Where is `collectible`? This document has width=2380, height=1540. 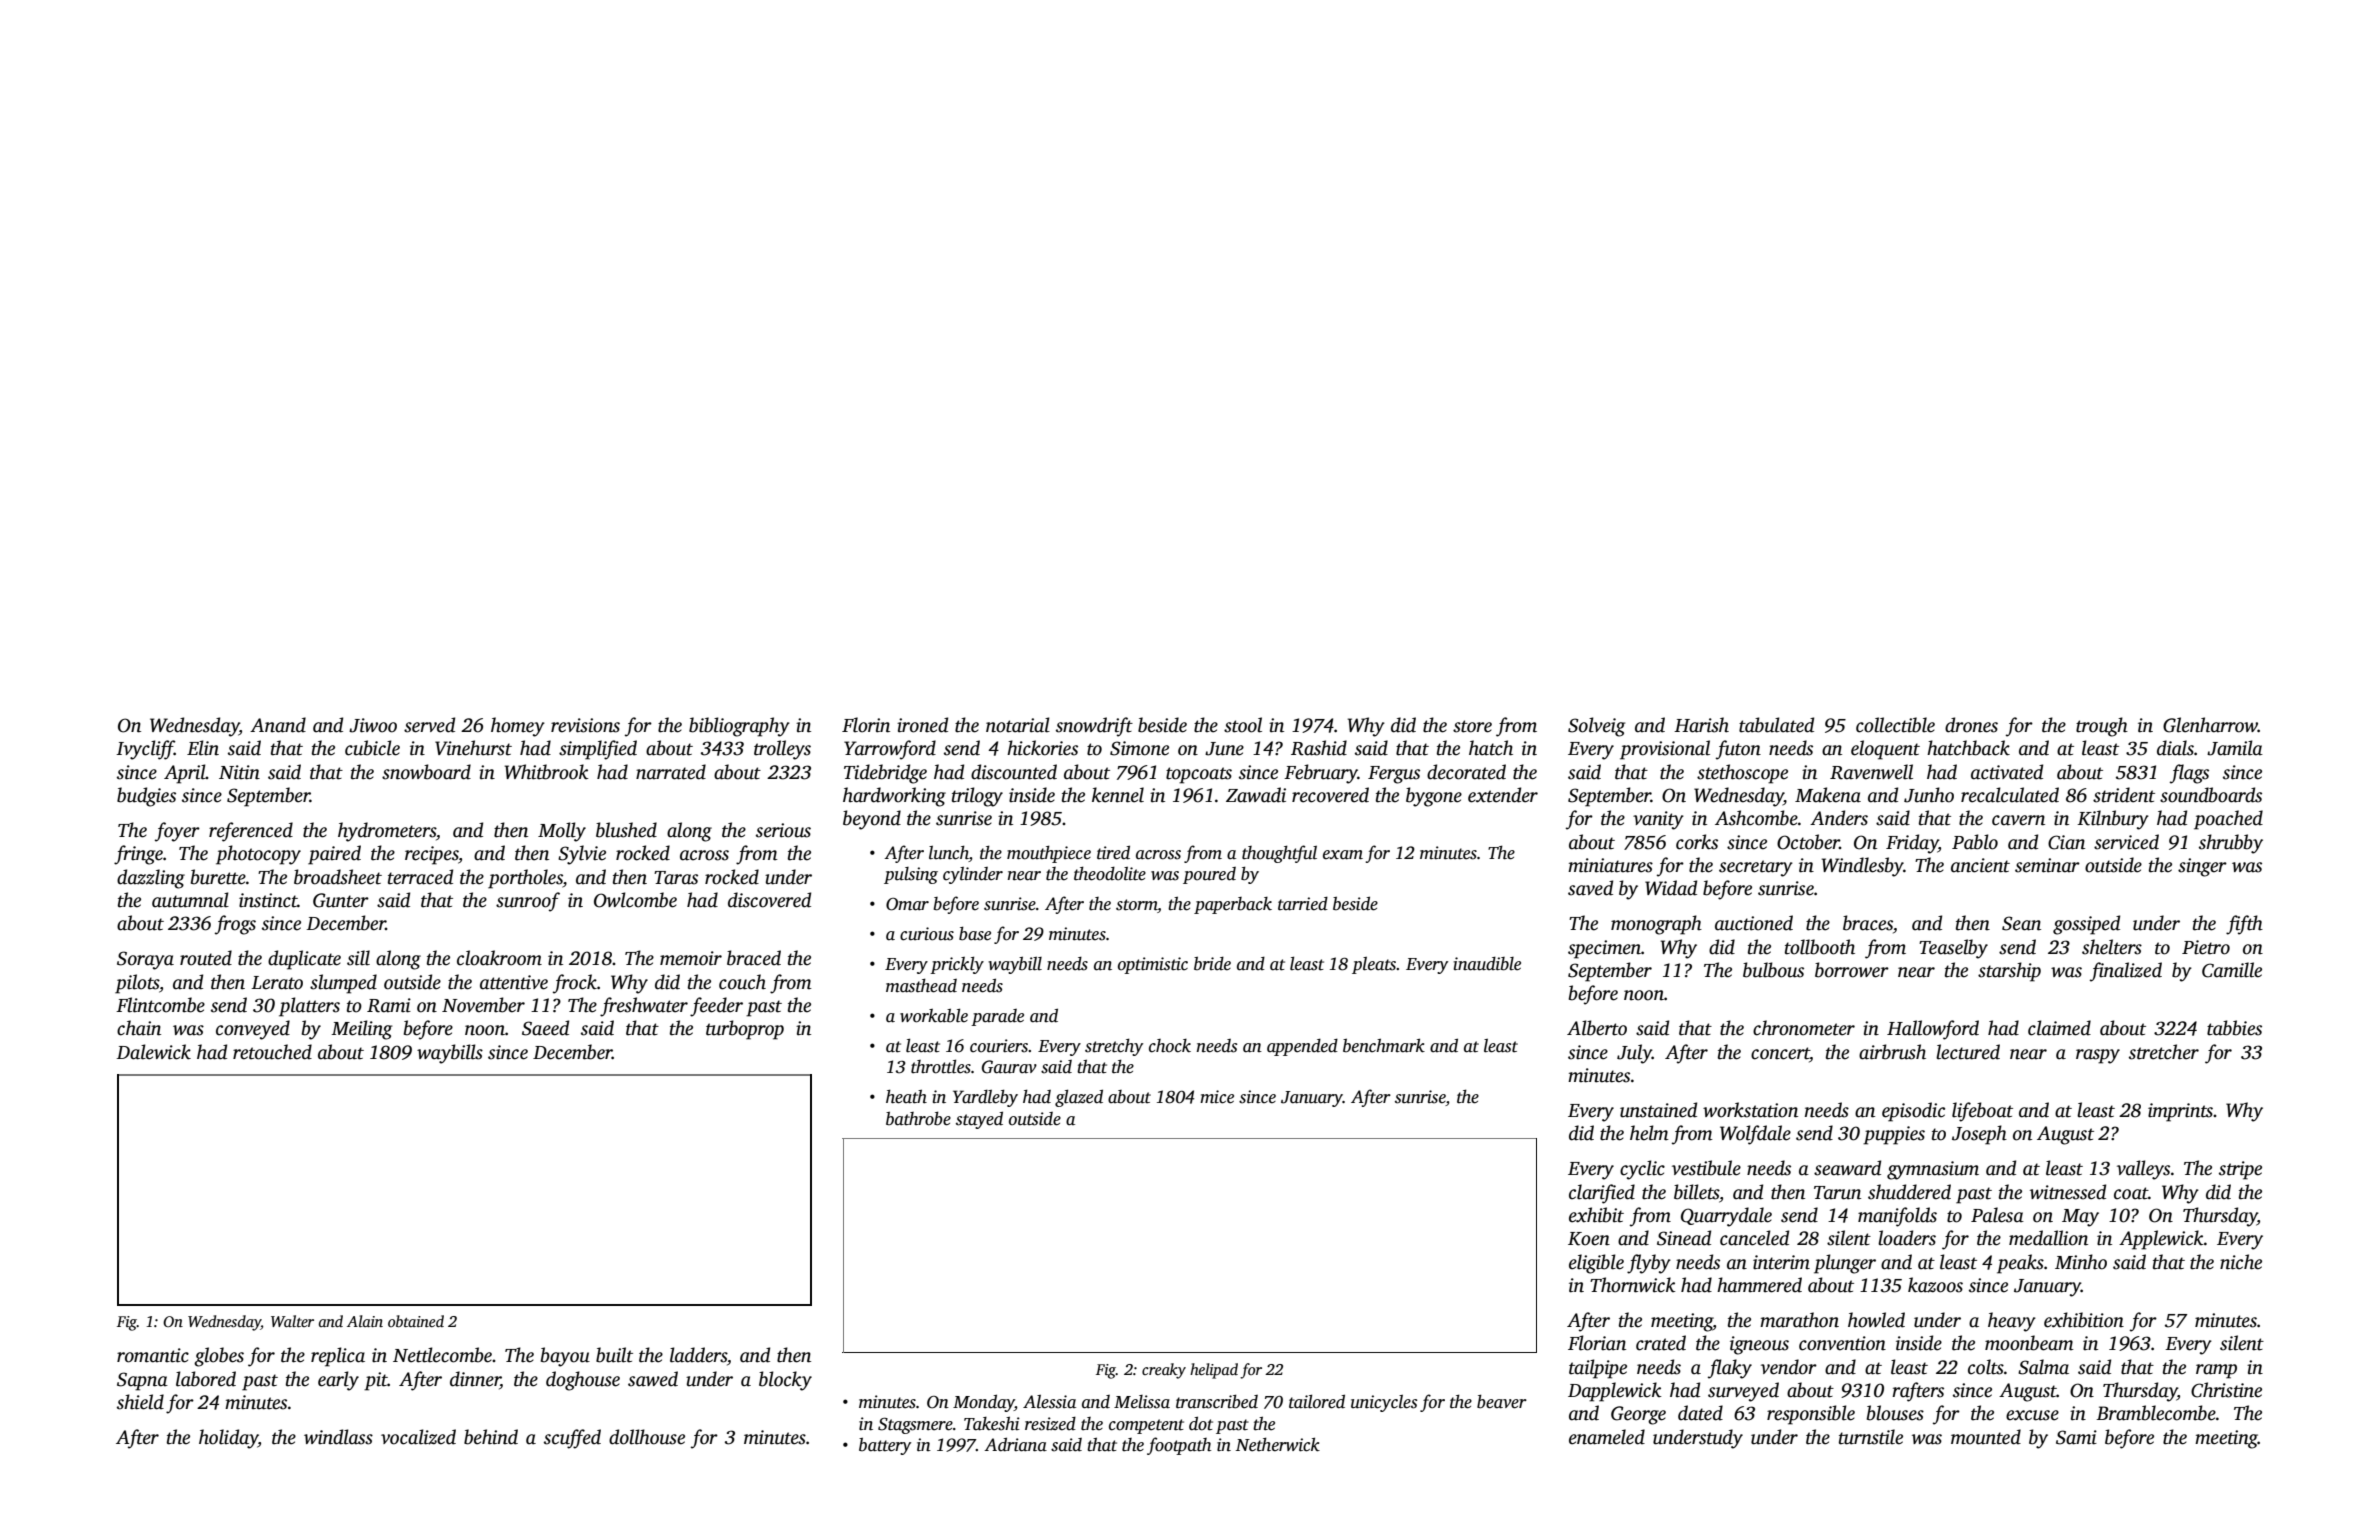 collectible is located at coordinates (1895, 725).
